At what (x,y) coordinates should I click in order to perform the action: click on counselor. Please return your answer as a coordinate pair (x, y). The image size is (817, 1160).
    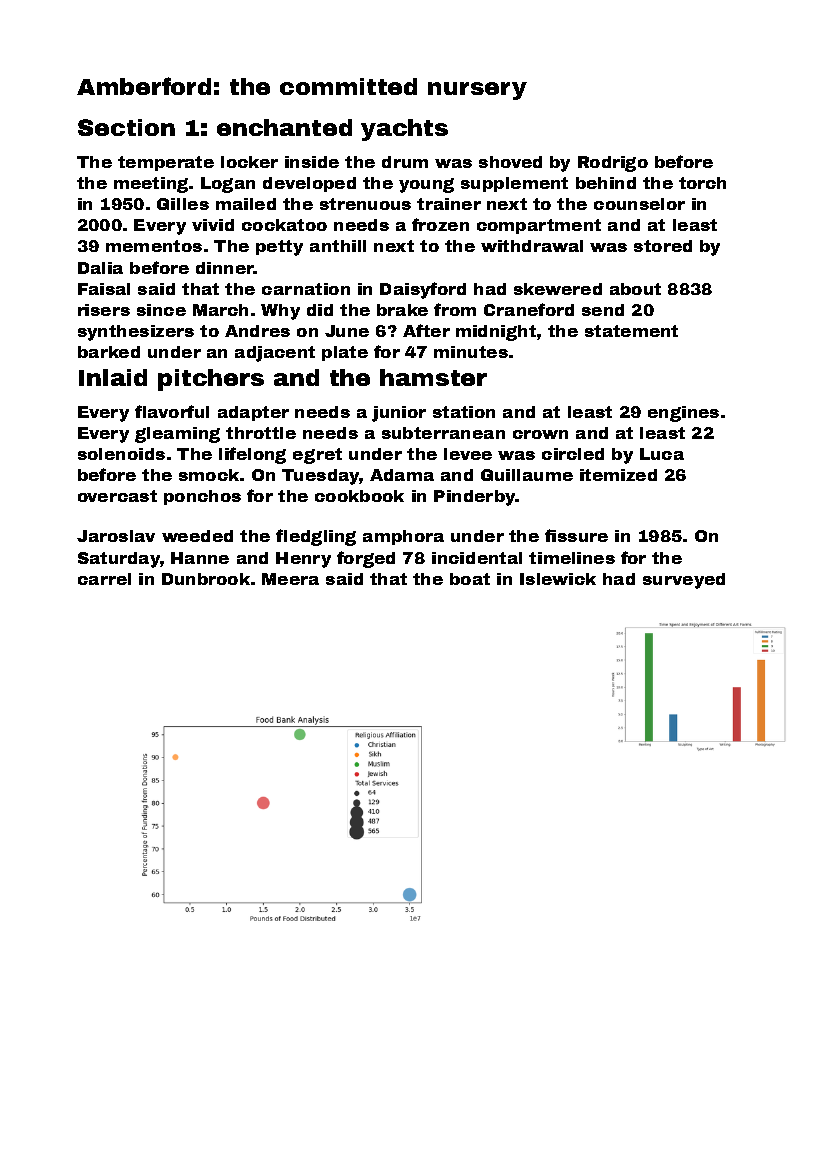
    Looking at the image, I should click on (639, 204).
